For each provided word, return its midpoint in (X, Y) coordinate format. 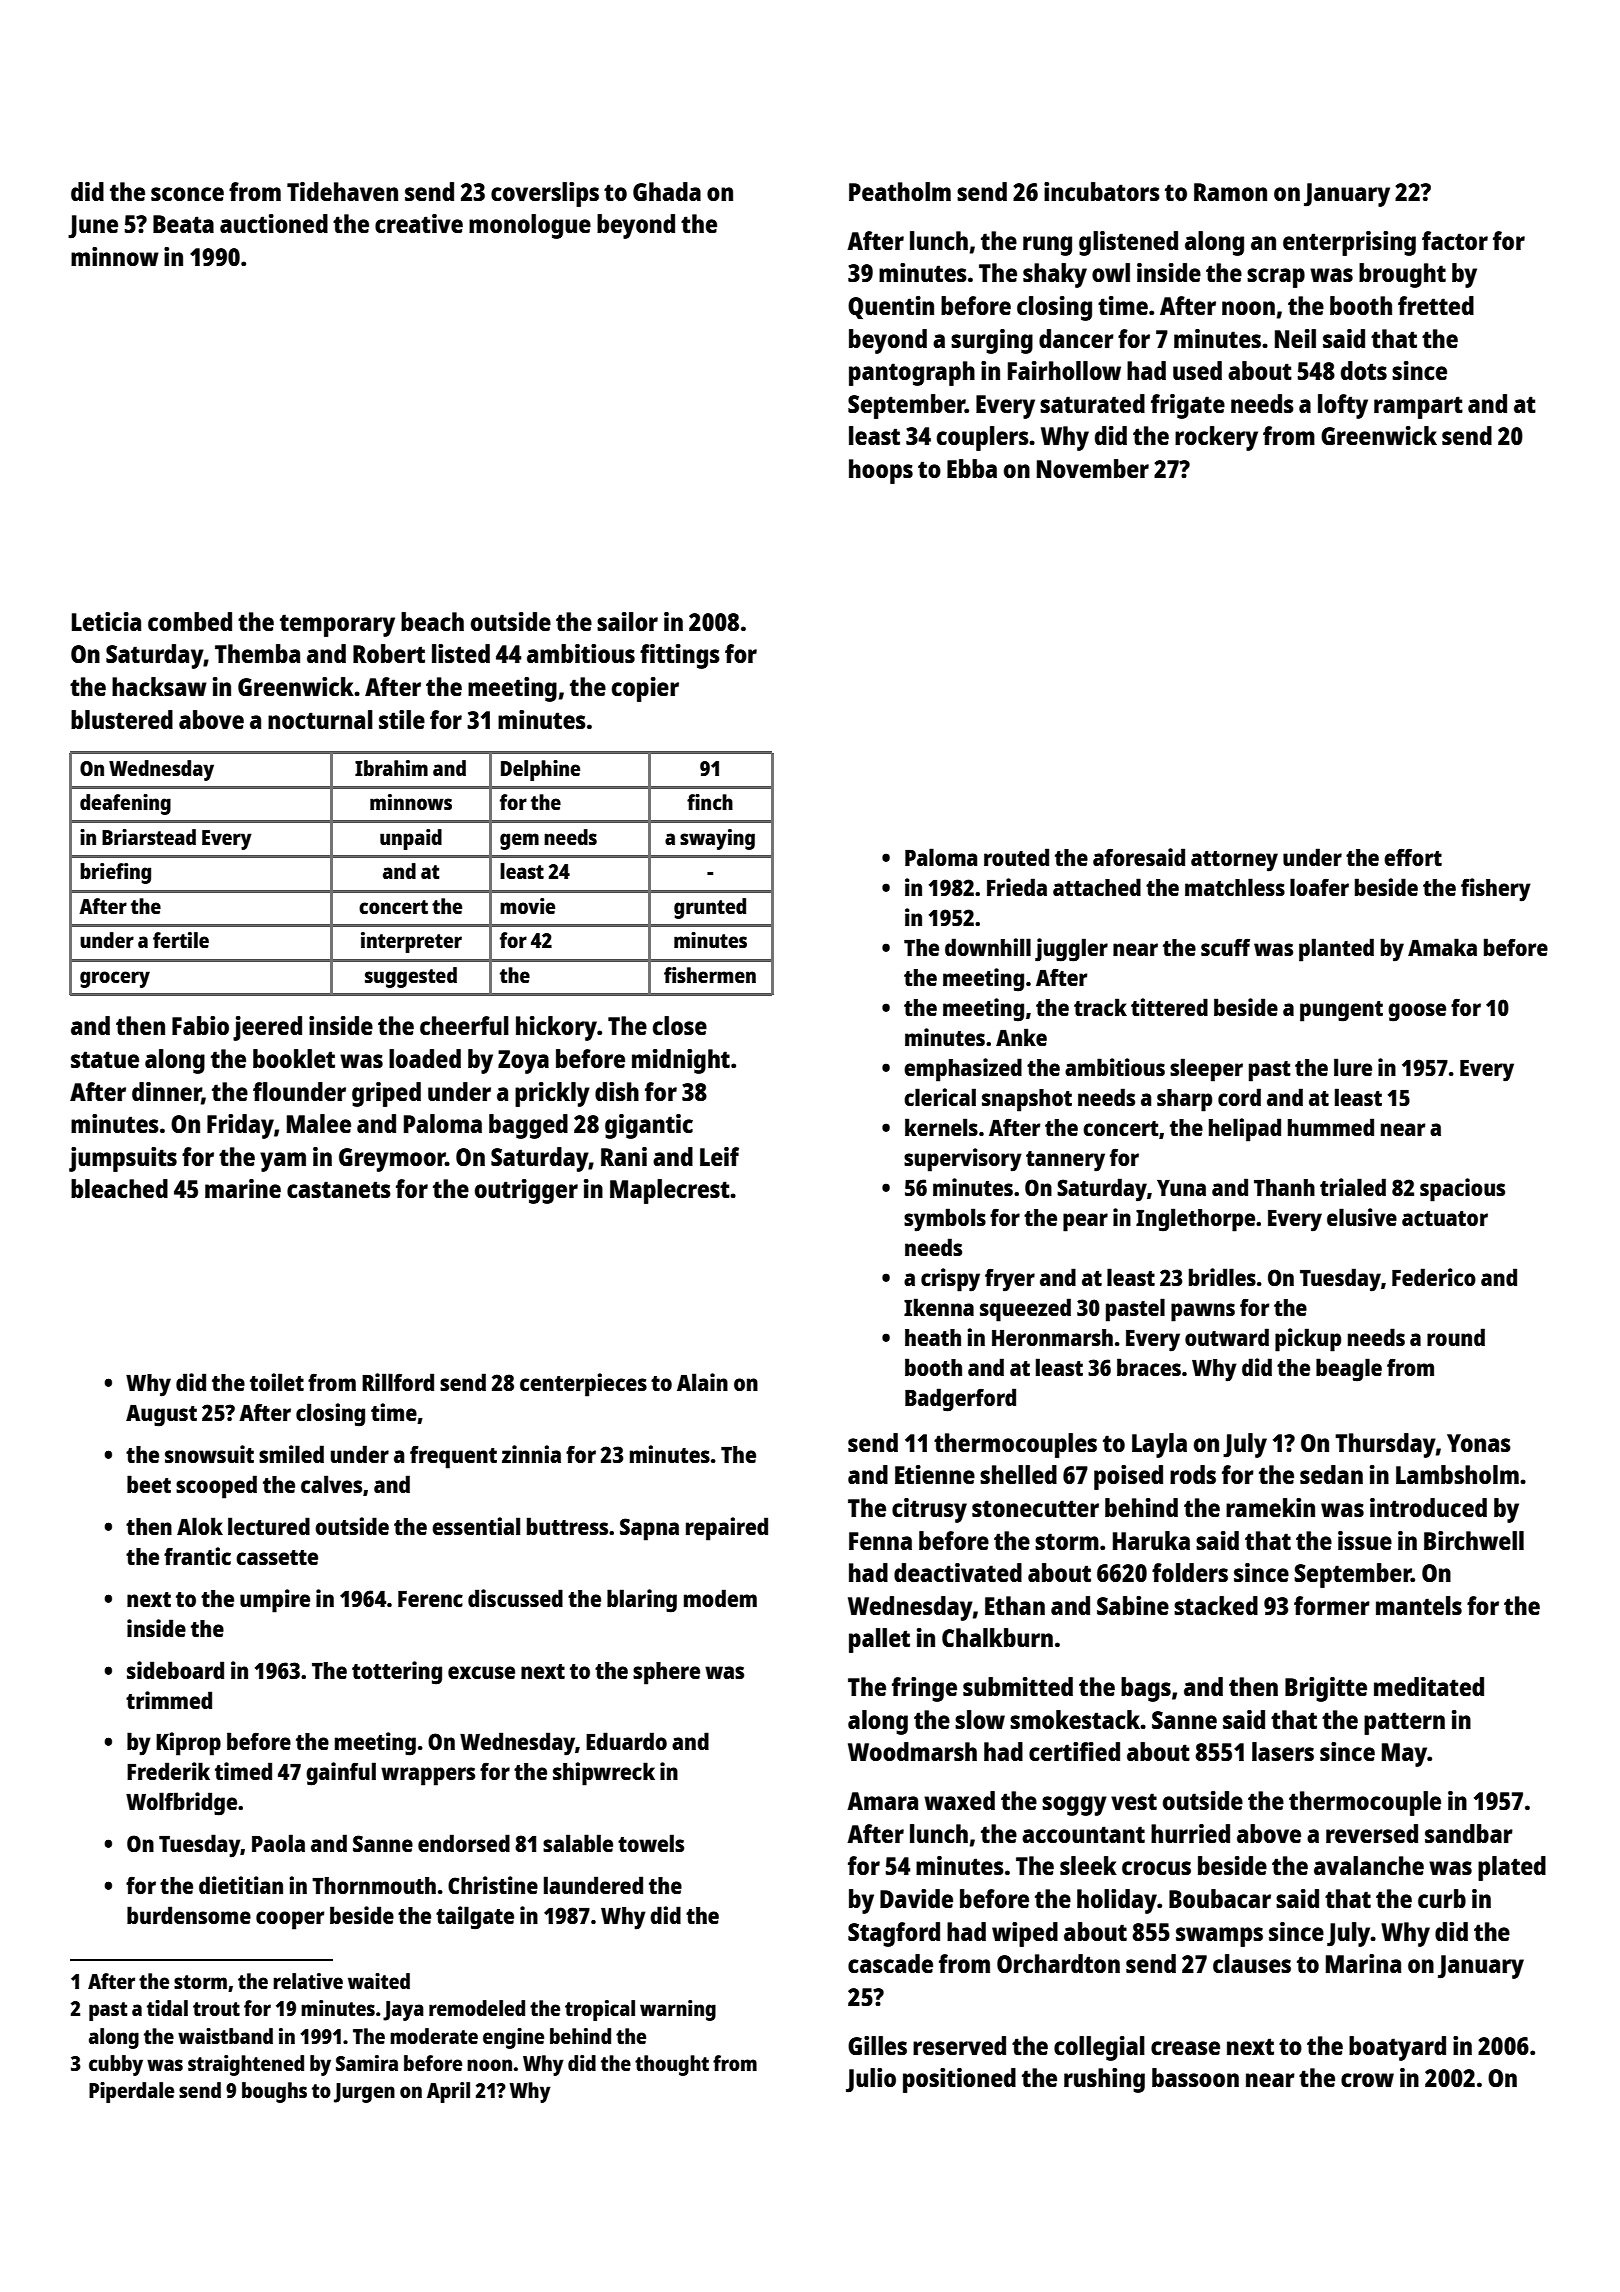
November (1093, 468)
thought (672, 2065)
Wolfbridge (181, 1804)
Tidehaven (342, 191)
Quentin (891, 307)
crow (1367, 2080)
